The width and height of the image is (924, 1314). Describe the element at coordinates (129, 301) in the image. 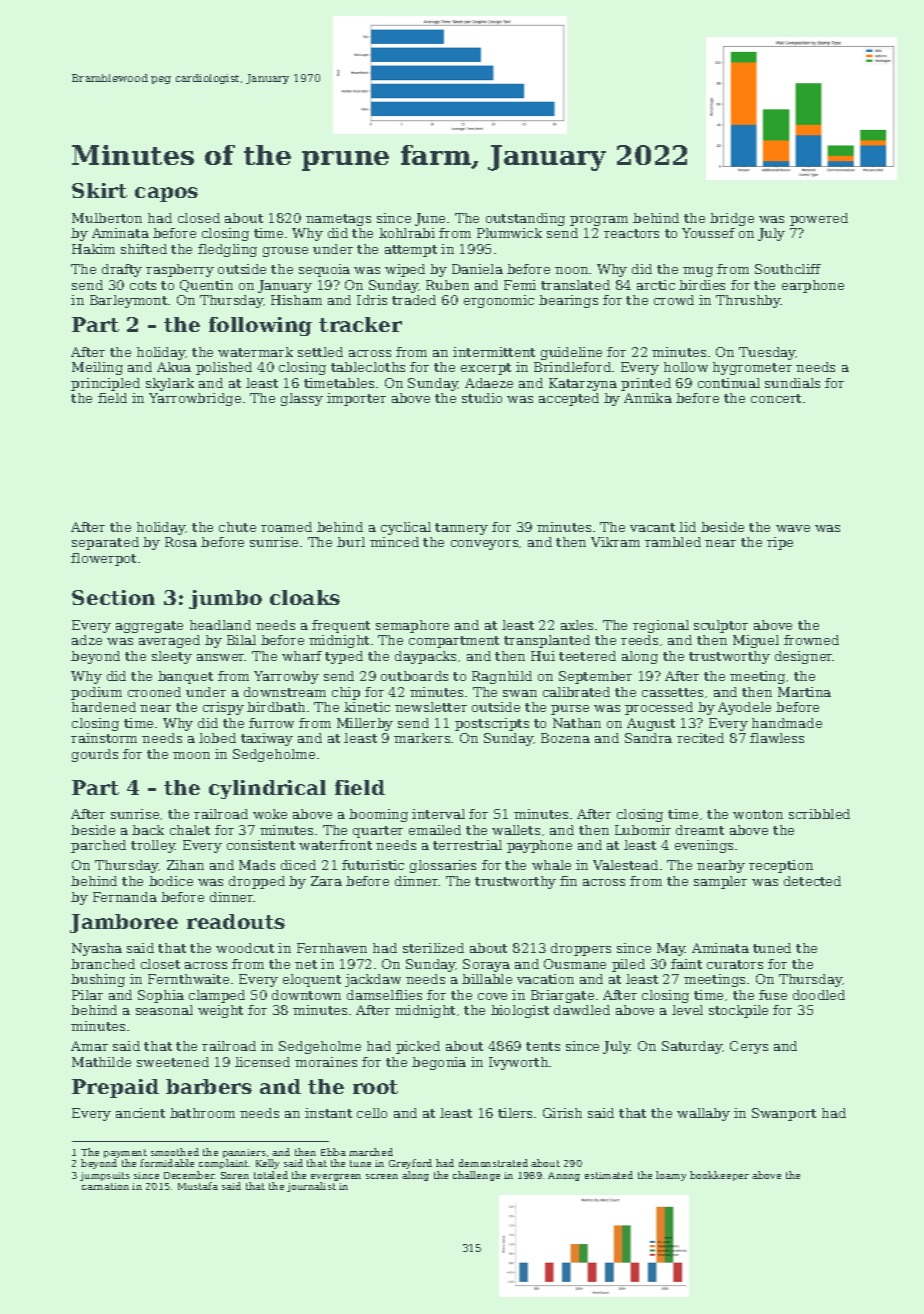

I see `Barleymont` at that location.
